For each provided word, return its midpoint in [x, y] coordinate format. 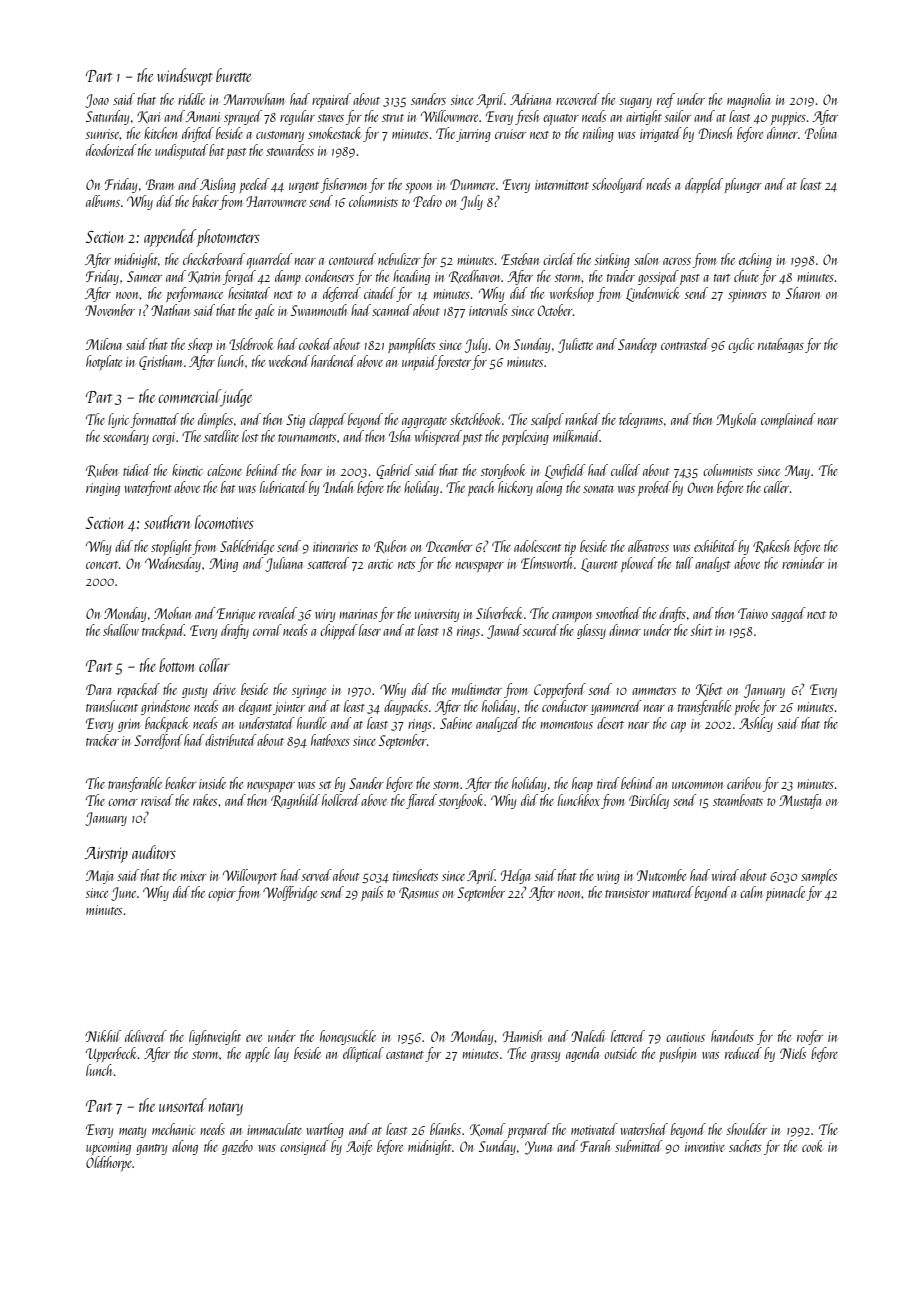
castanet [405, 1055]
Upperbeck [111, 1054]
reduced [743, 1053]
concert [102, 565]
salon [646, 259]
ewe [254, 1038]
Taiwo [753, 613]
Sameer [144, 276]
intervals [488, 310]
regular [297, 117]
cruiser [510, 134]
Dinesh [715, 133]
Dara [98, 689]
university [437, 615]
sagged [788, 614]
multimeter [477, 689]
